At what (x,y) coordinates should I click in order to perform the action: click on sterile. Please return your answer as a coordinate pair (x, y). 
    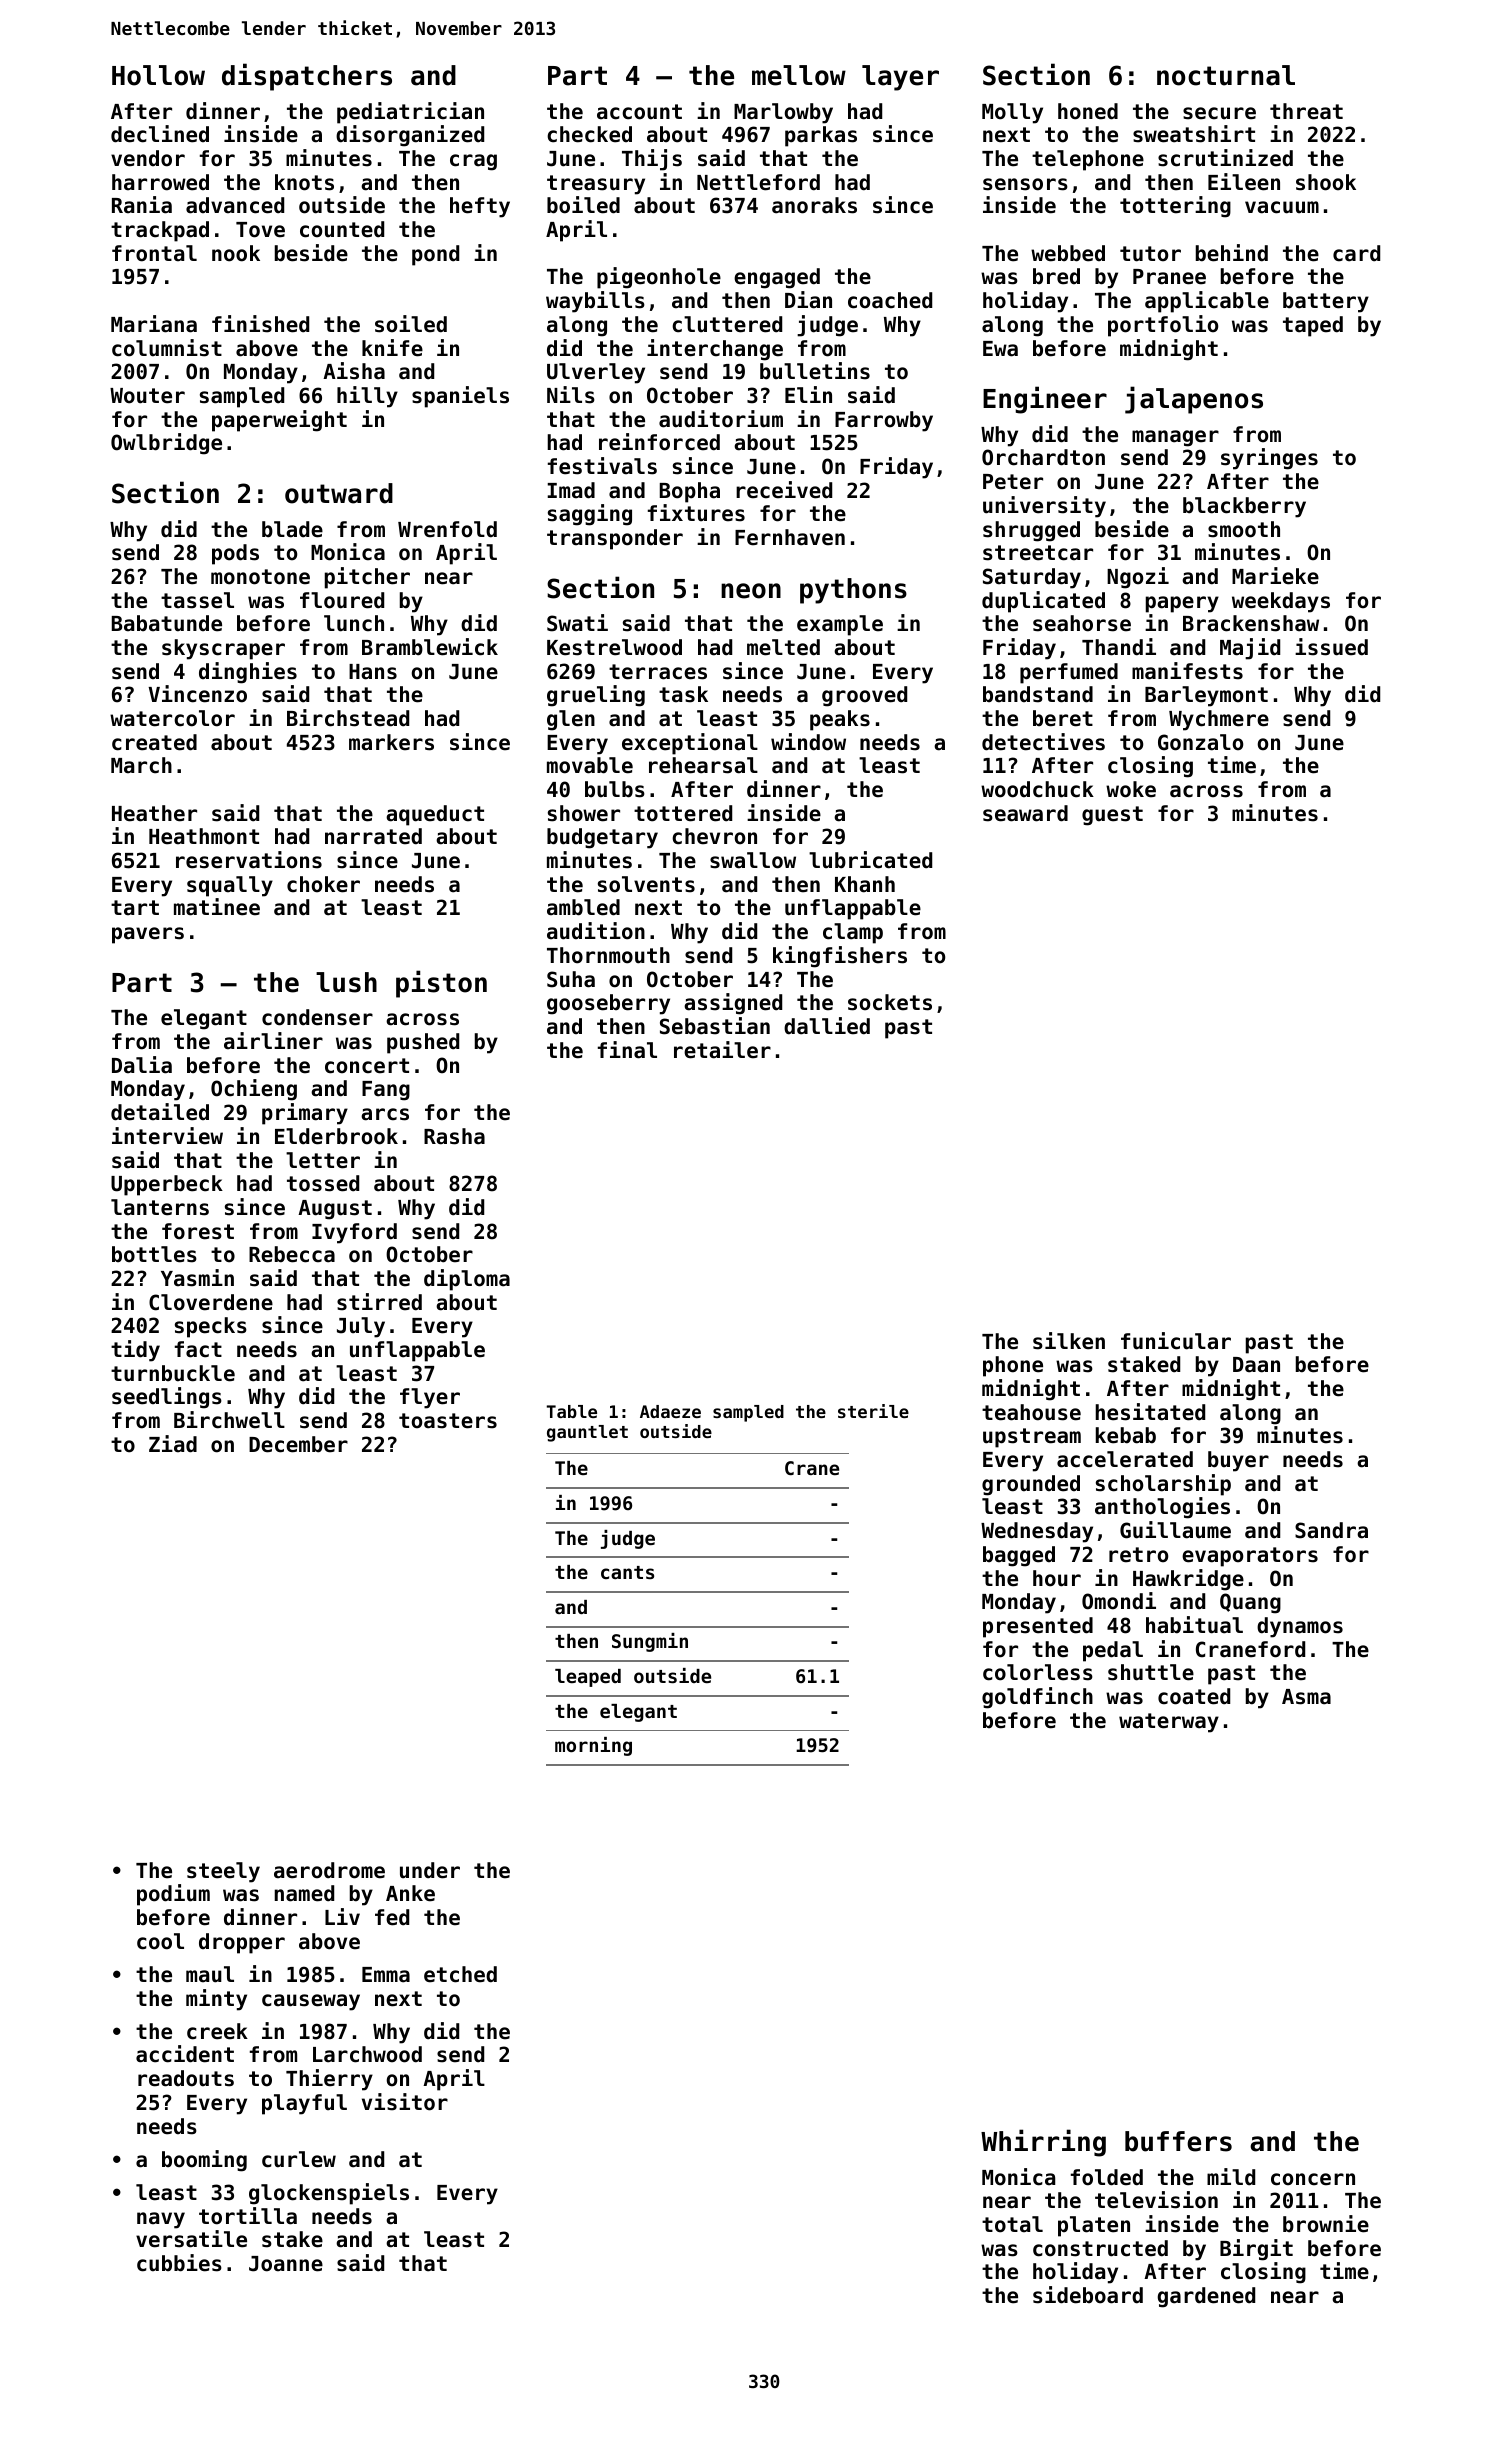
    Looking at the image, I should click on (873, 1411).
